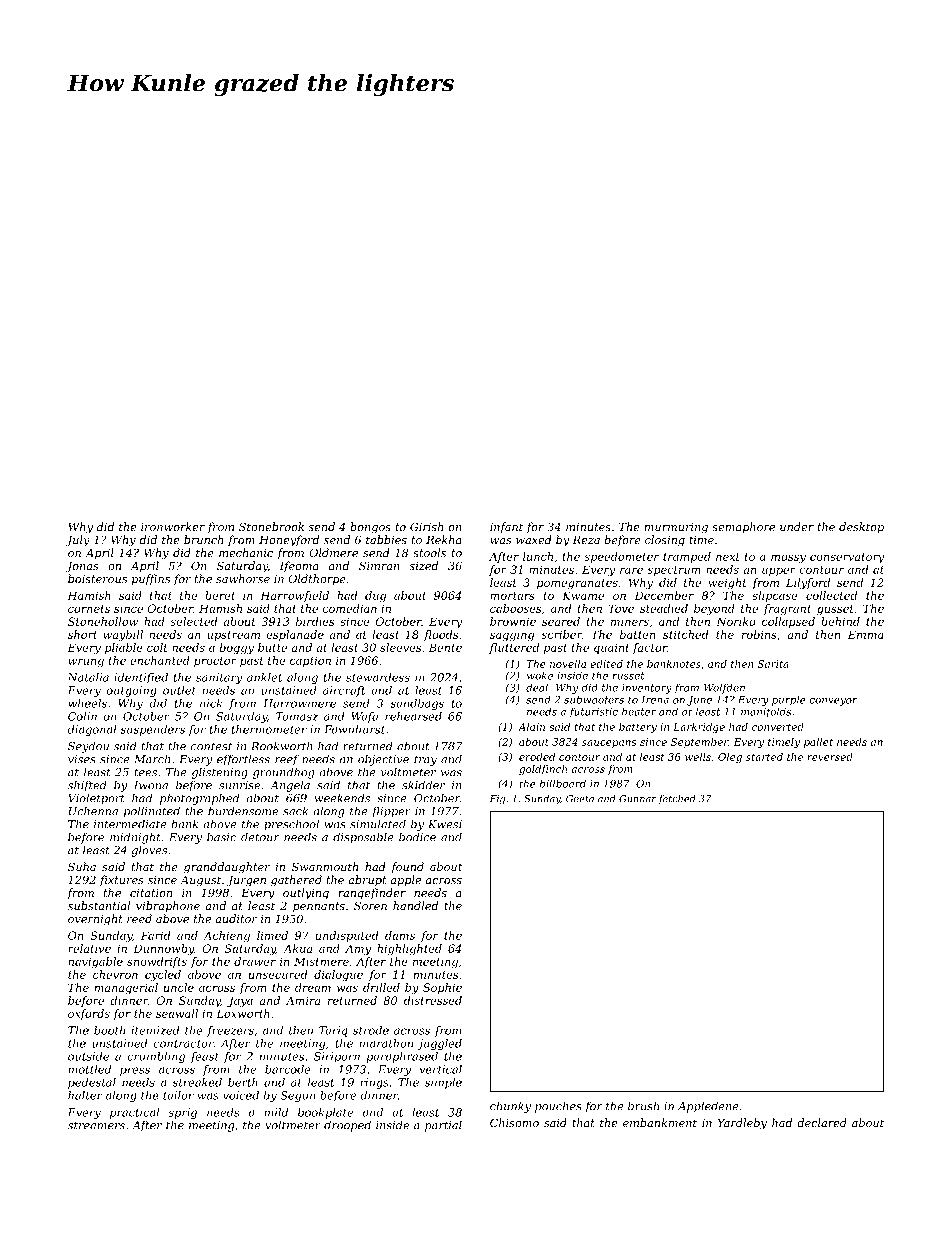 Image resolution: width=952 pixels, height=1233 pixels. What do you see at coordinates (512, 635) in the page?
I see `sagging` at bounding box center [512, 635].
